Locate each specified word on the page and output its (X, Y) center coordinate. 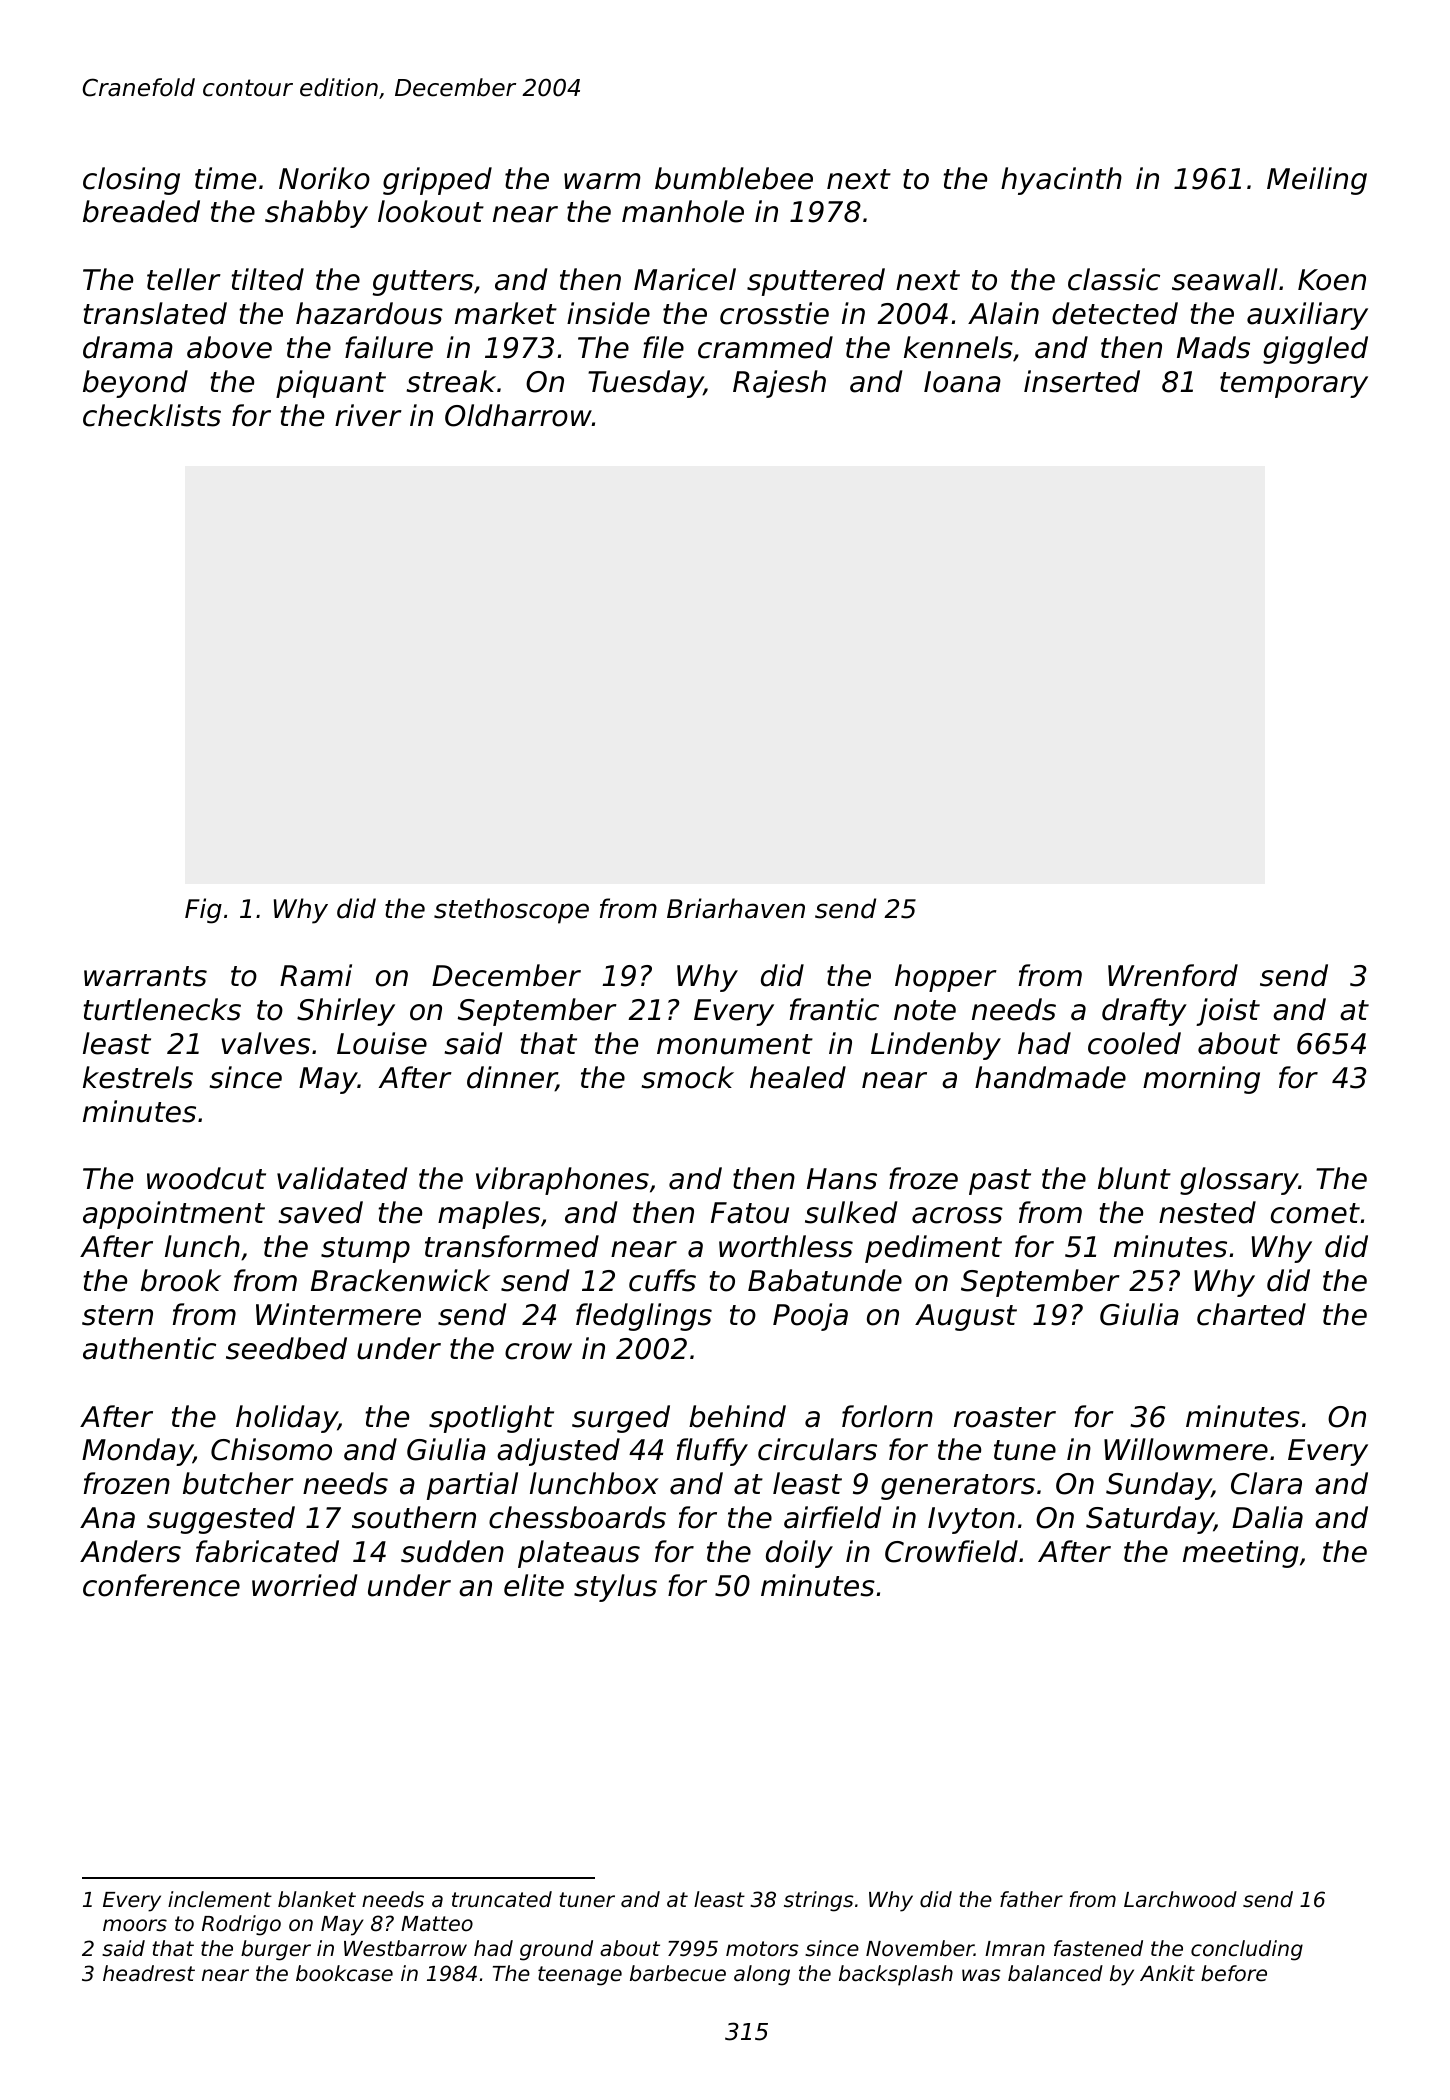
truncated (502, 1899)
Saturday (1150, 1520)
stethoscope (511, 911)
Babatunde (825, 1280)
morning (1201, 1080)
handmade (1050, 1077)
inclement (220, 1899)
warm (602, 181)
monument (735, 1044)
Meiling (1317, 181)
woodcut (206, 1178)
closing (131, 181)
